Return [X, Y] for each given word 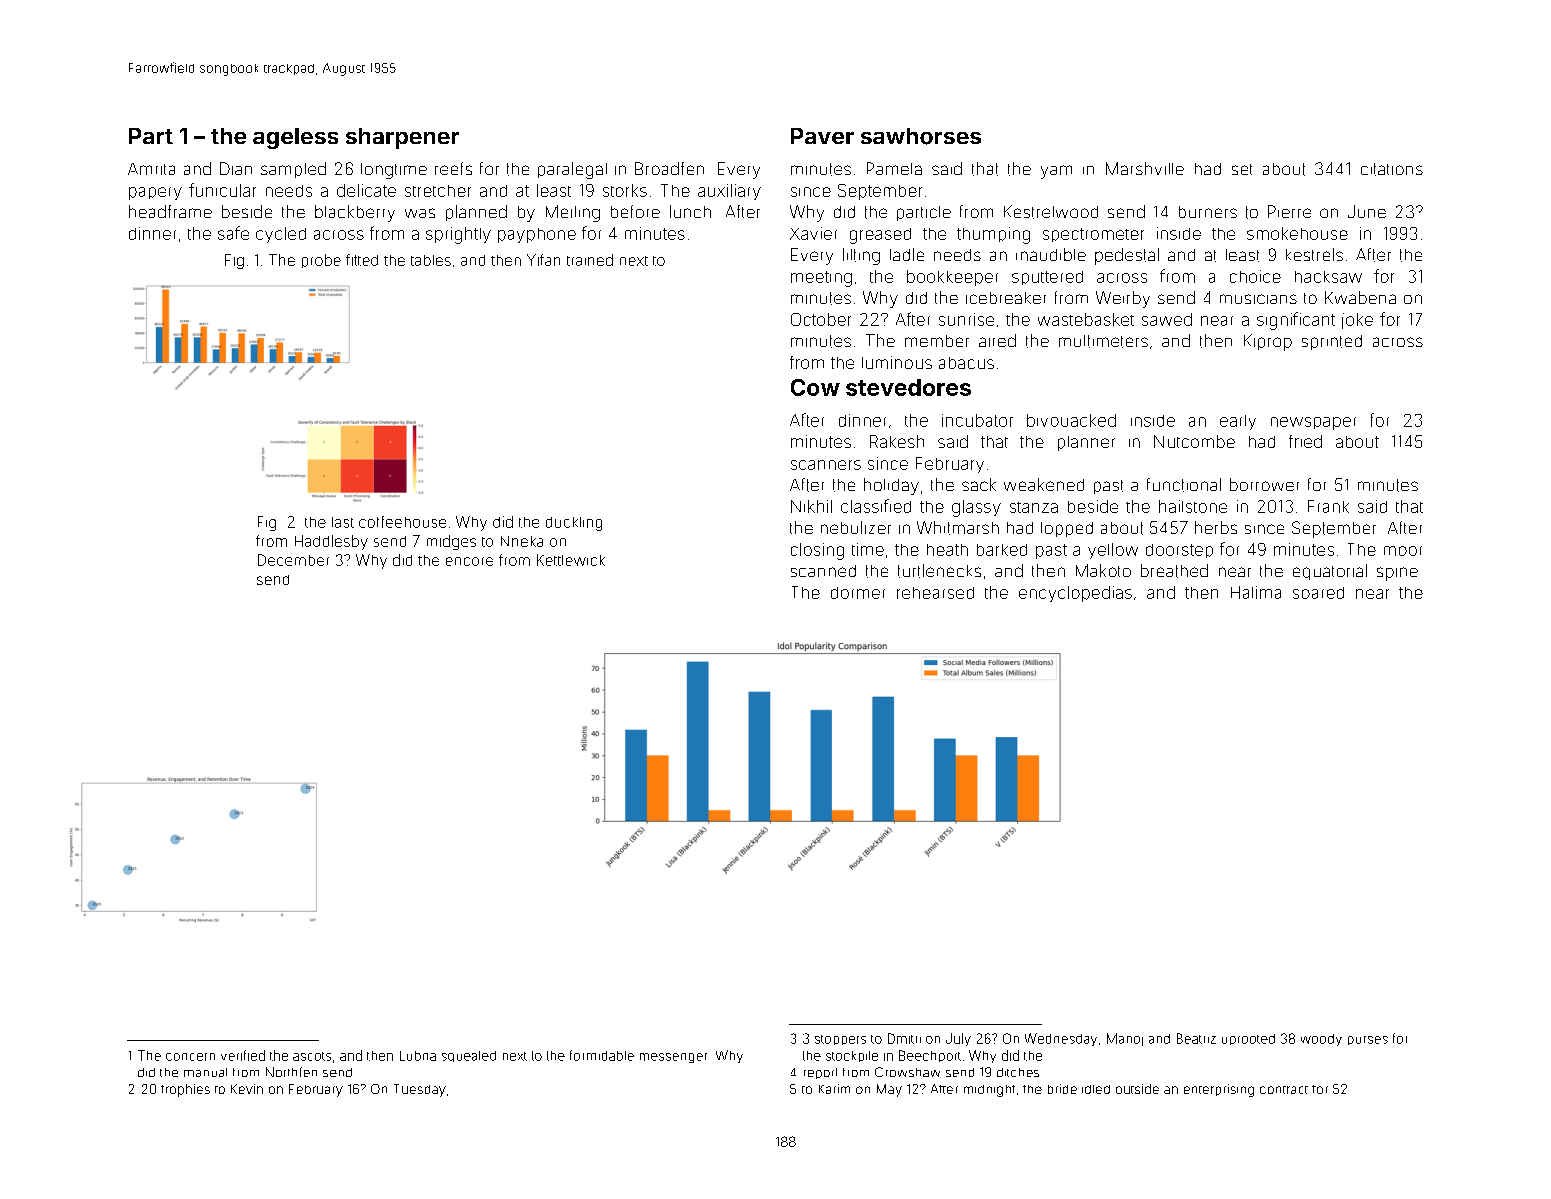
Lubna [418, 1056]
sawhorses [921, 136]
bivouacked [1071, 420]
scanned [823, 571]
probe [321, 261]
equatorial [1330, 572]
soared [1318, 593]
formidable [602, 1055]
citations [1392, 169]
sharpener [402, 138]
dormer [858, 593]
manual [205, 1072]
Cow [815, 387]
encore [469, 561]
